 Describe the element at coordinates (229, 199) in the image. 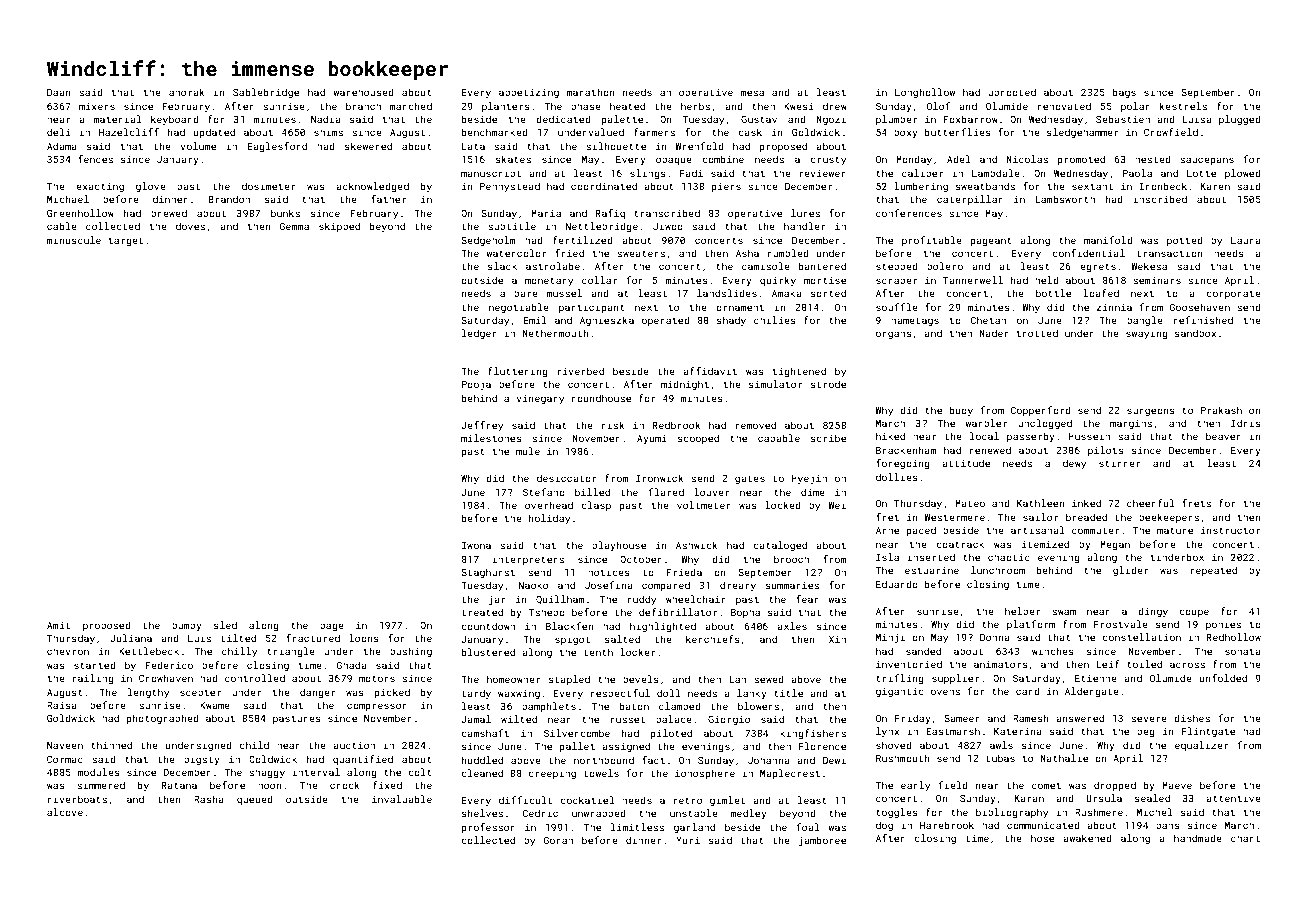

I see `Brandon` at that location.
